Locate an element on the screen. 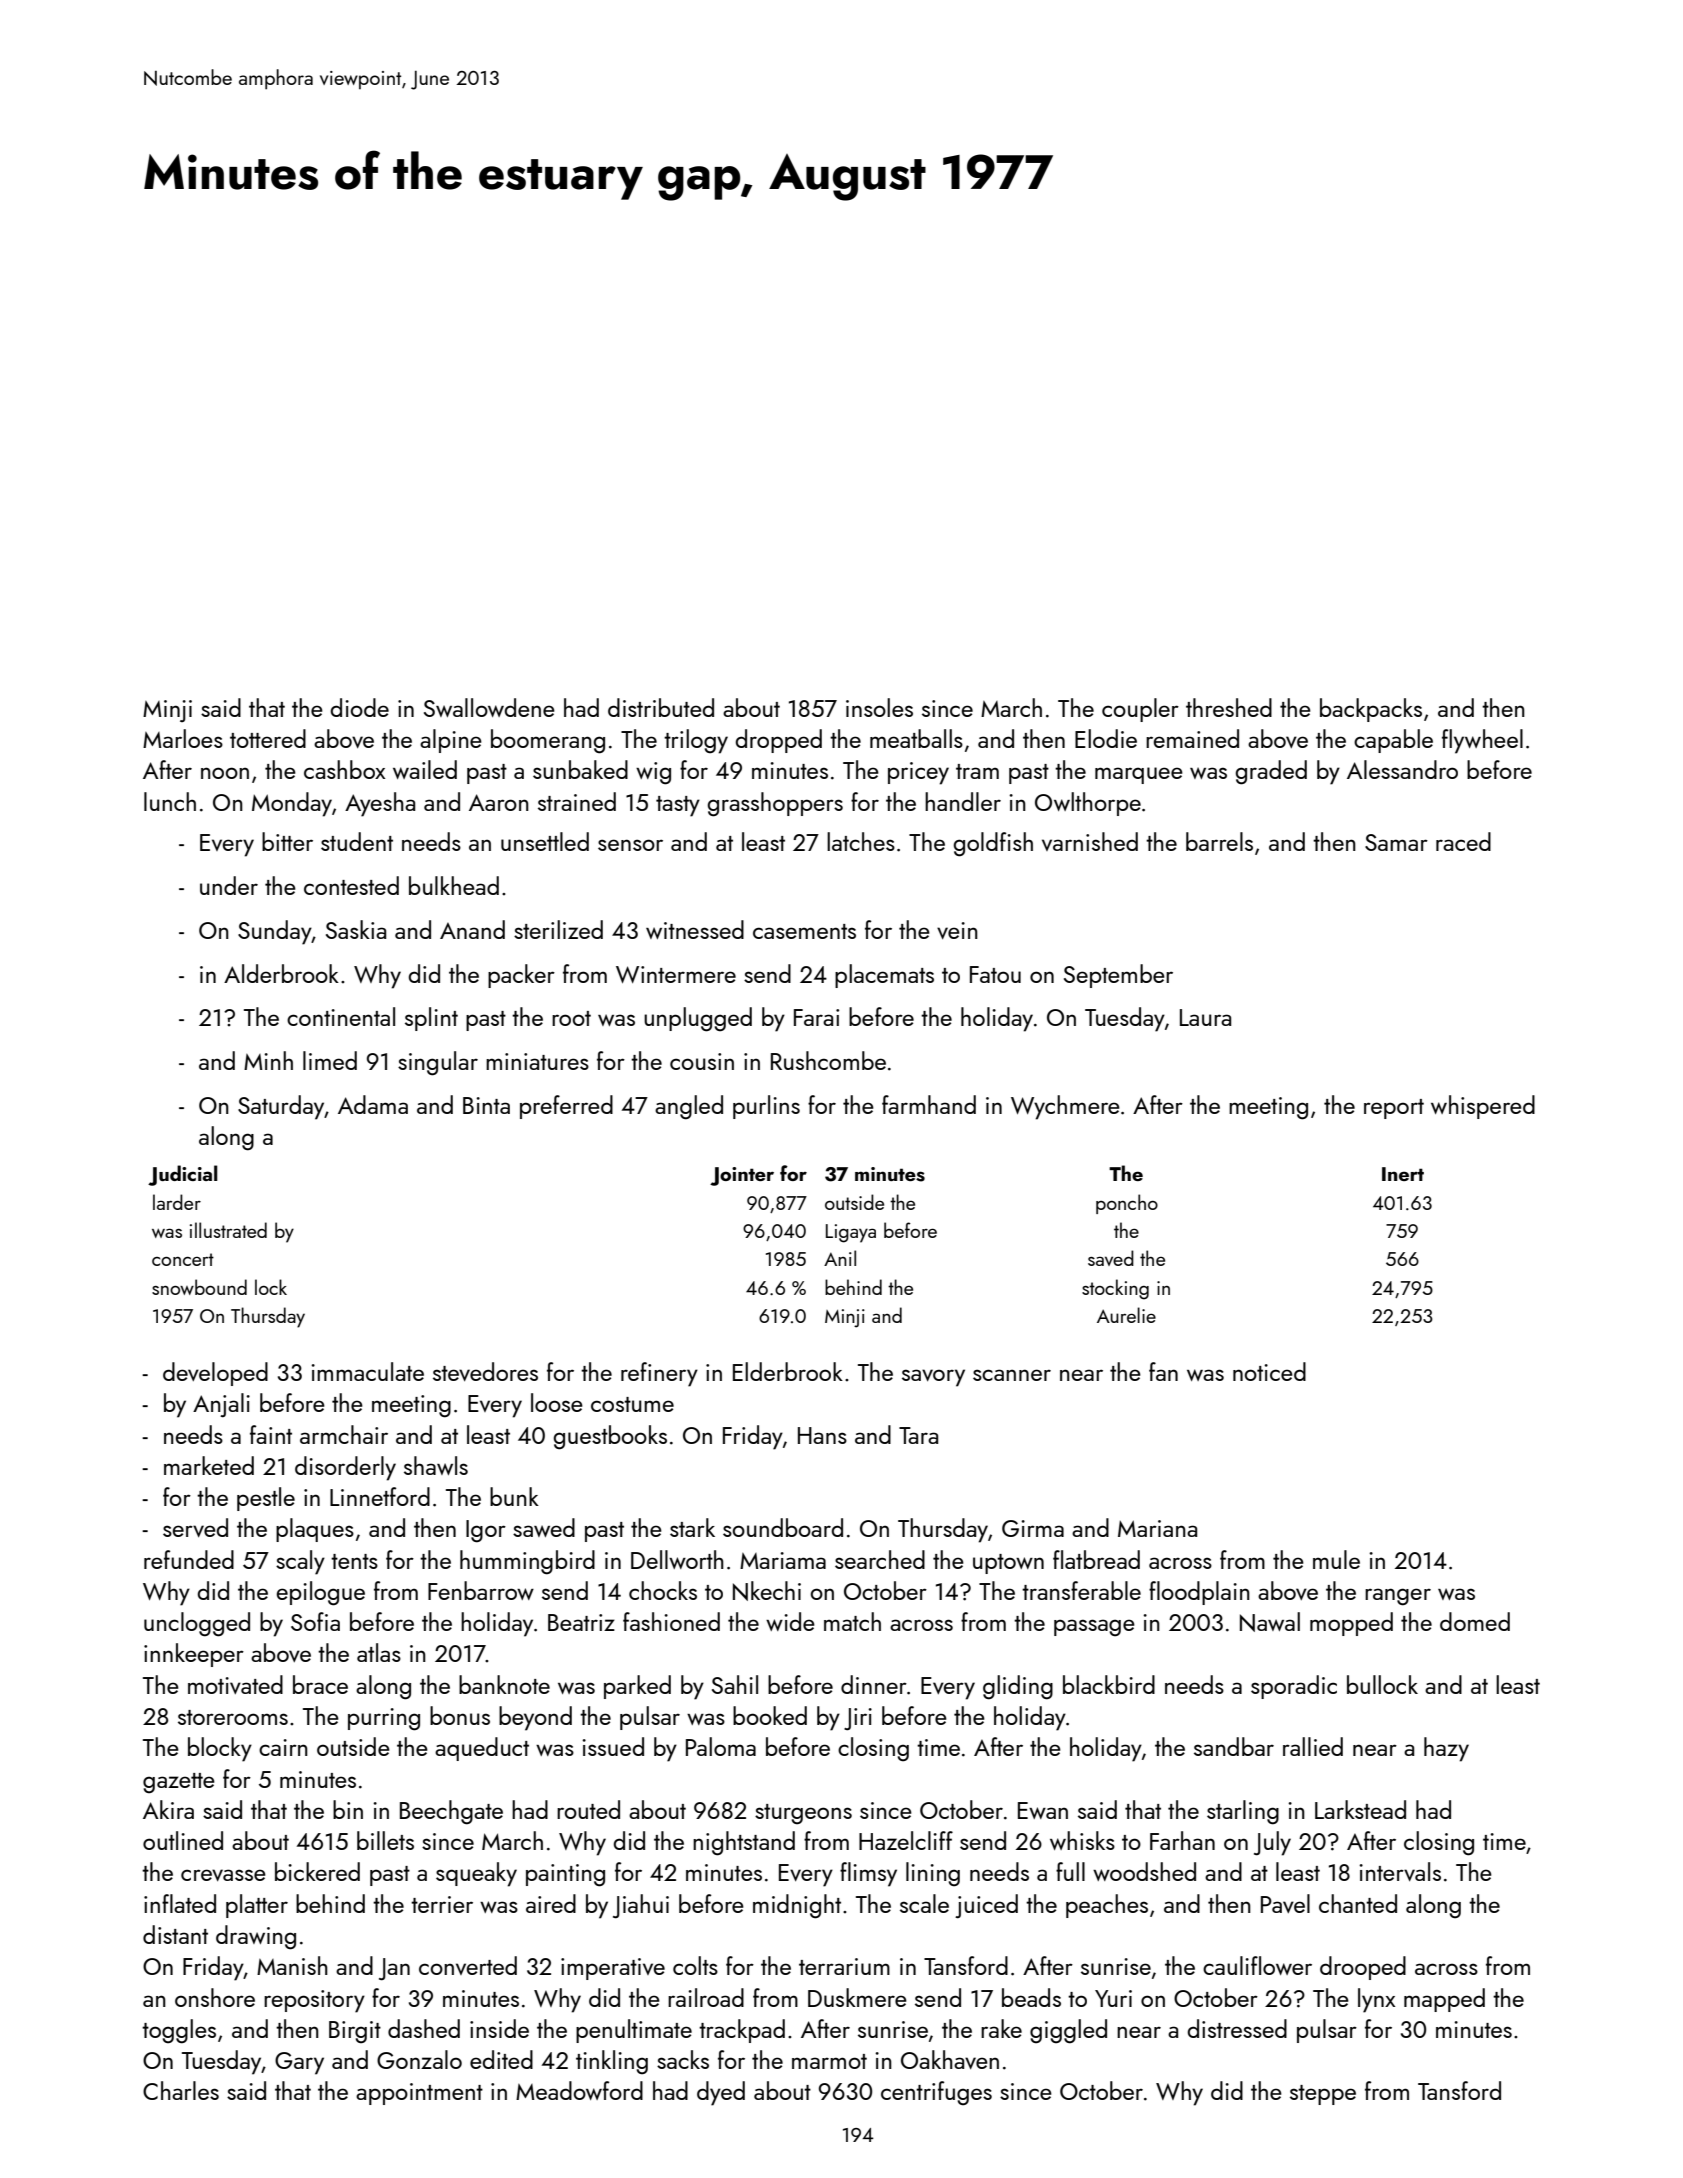 Image resolution: width=1683 pixels, height=2178 pixels. Inert is located at coordinates (1403, 1174).
